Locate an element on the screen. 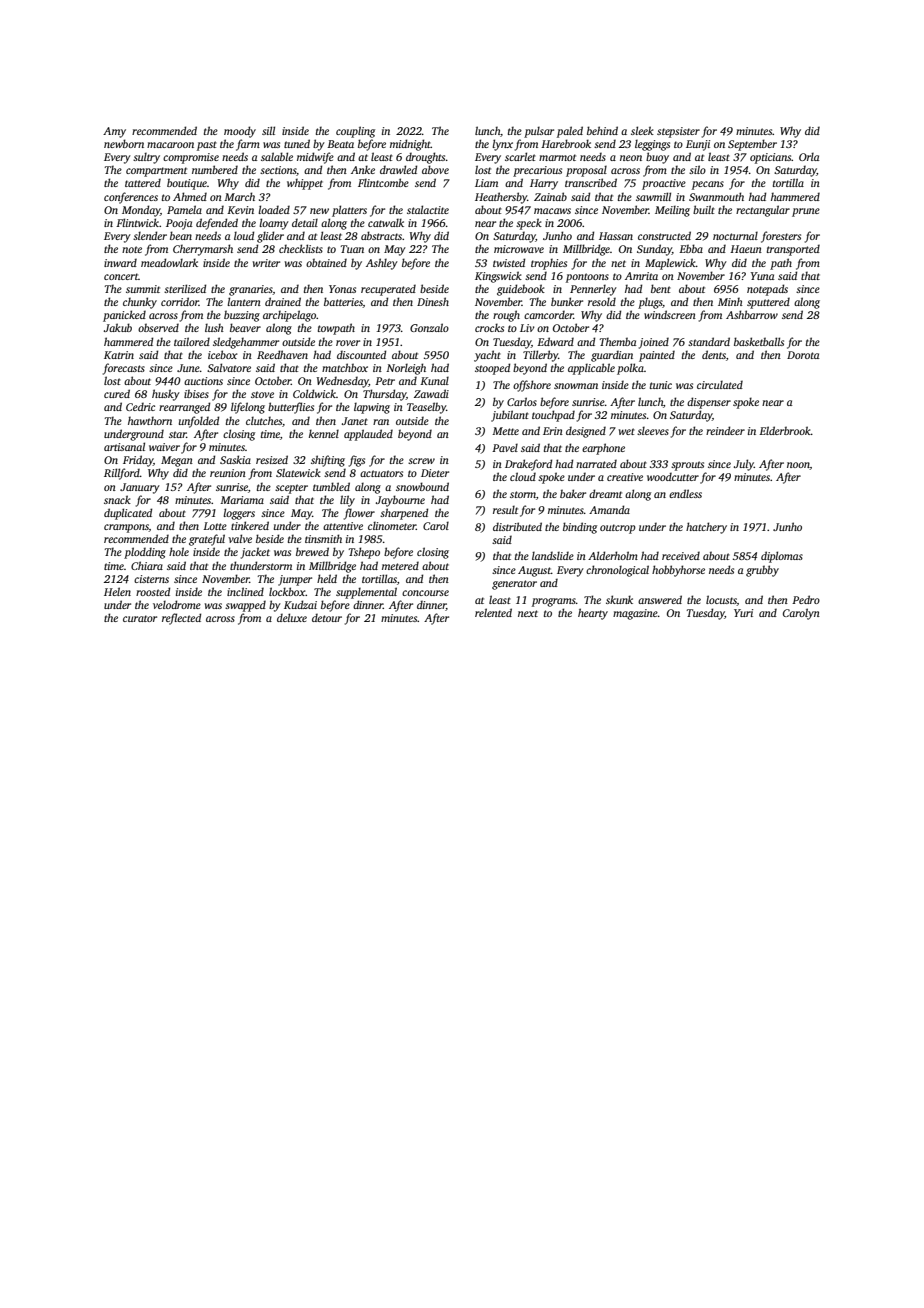 The width and height of the screenshot is (924, 1308). Elderbrook is located at coordinates (785, 430).
